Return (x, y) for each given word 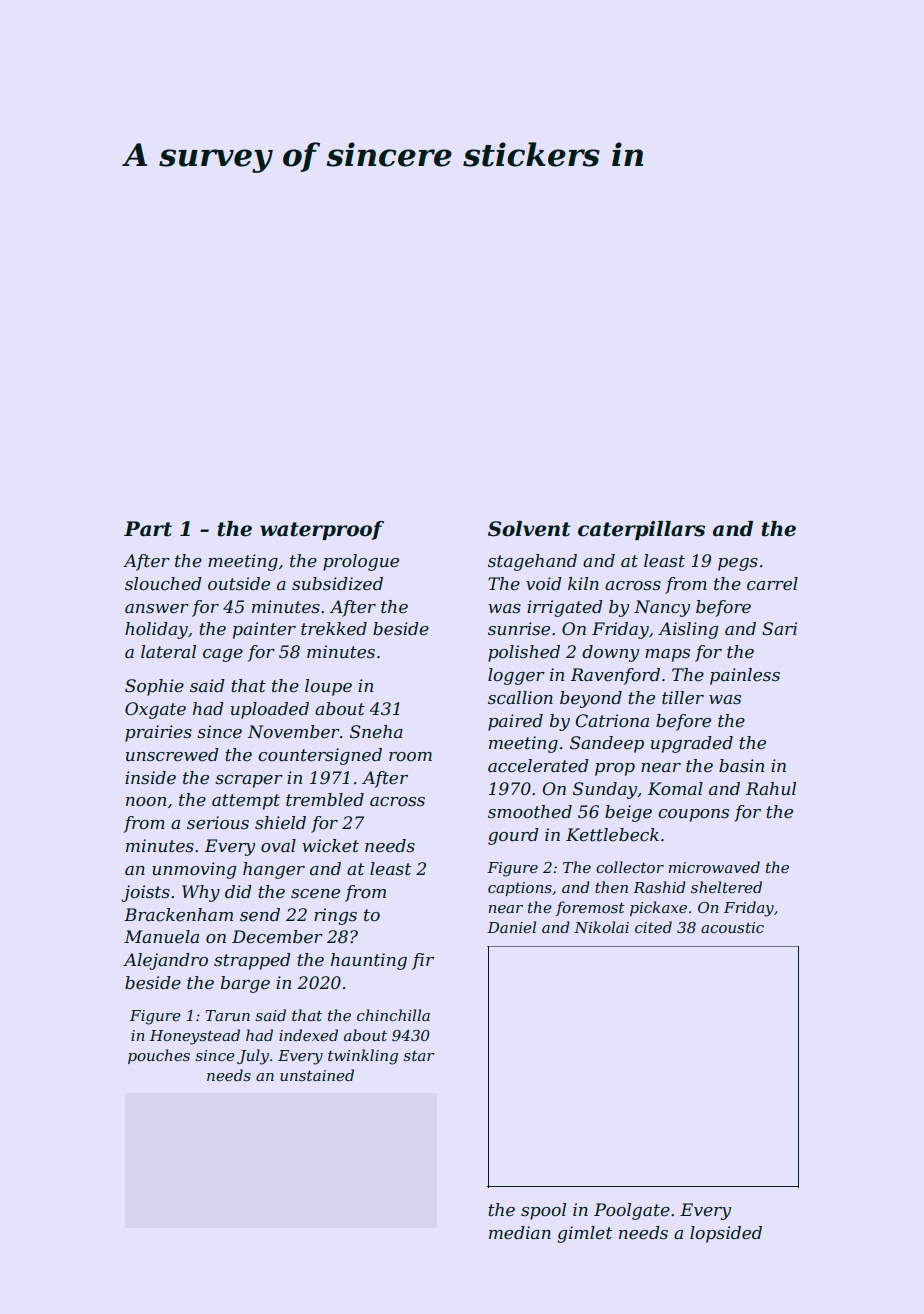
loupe (328, 687)
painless (745, 676)
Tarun (228, 1015)
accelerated (538, 766)
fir (423, 961)
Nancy (662, 608)
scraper (249, 781)
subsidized (337, 584)
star (419, 1055)
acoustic (732, 927)
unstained (317, 1075)
